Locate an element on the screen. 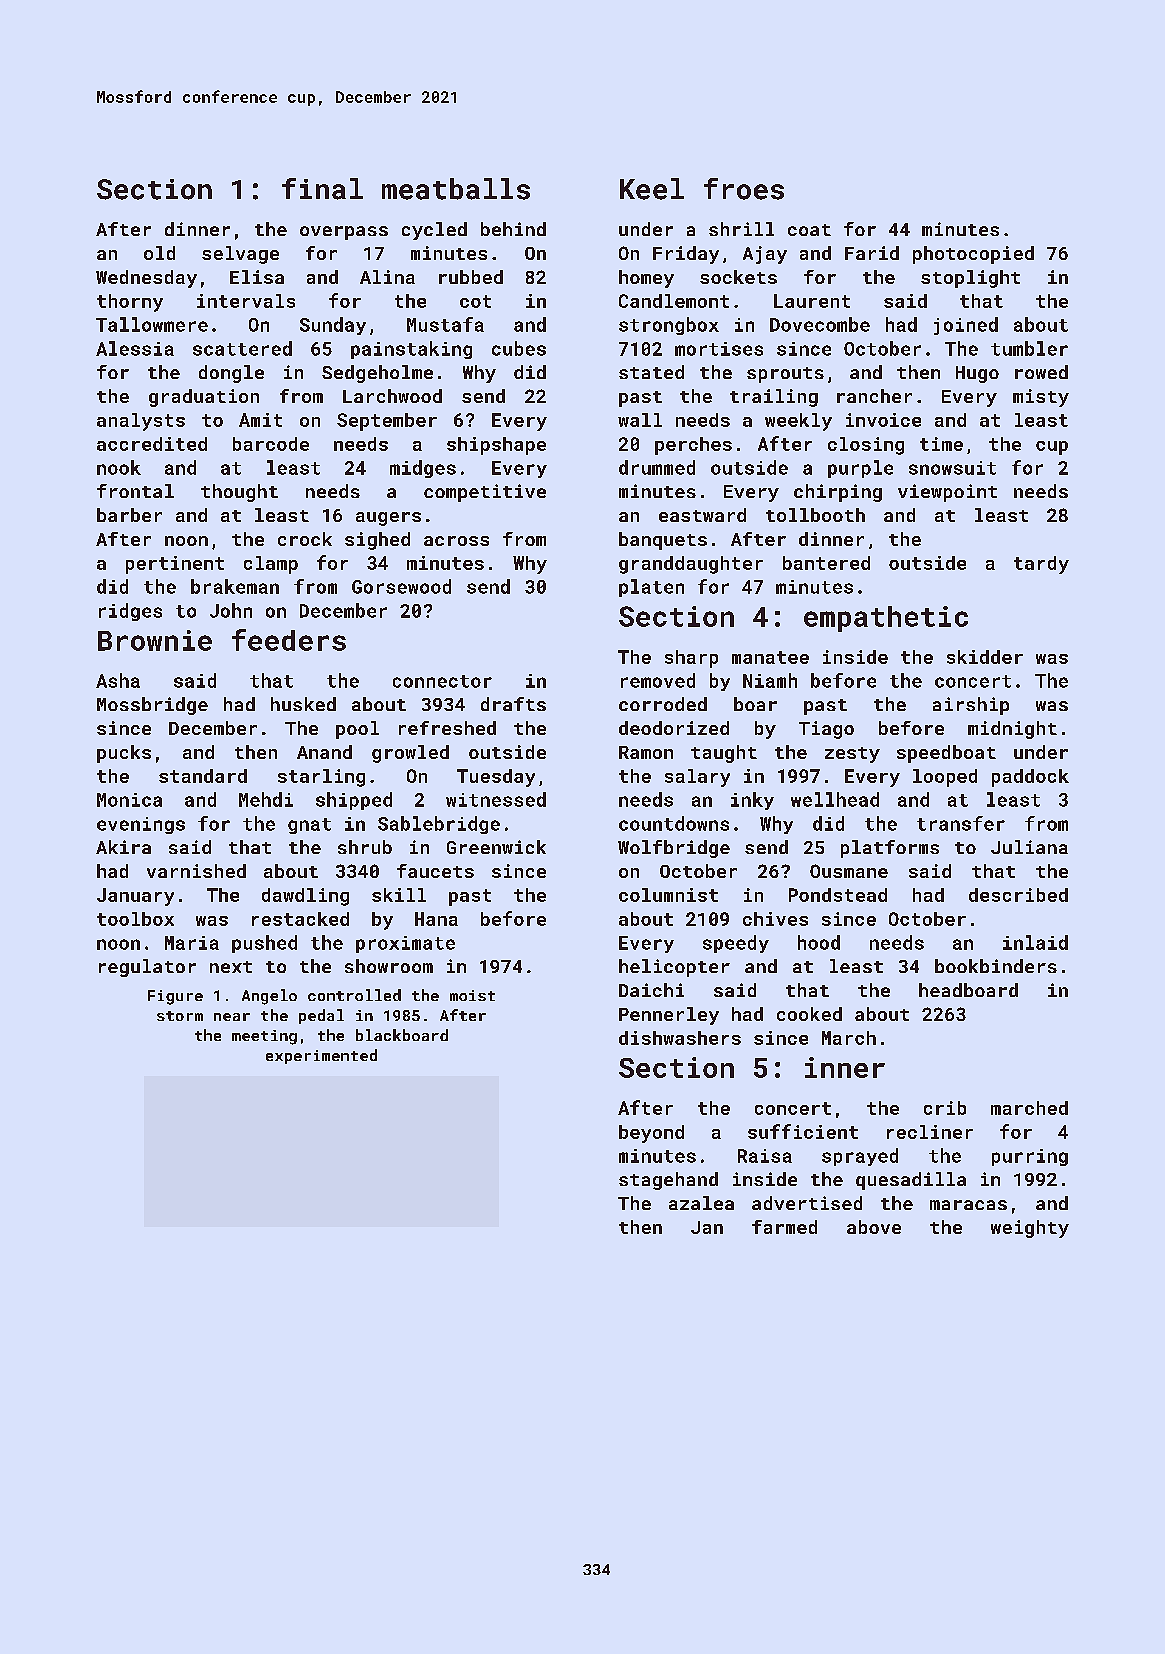  bookbinders is located at coordinates (996, 966).
